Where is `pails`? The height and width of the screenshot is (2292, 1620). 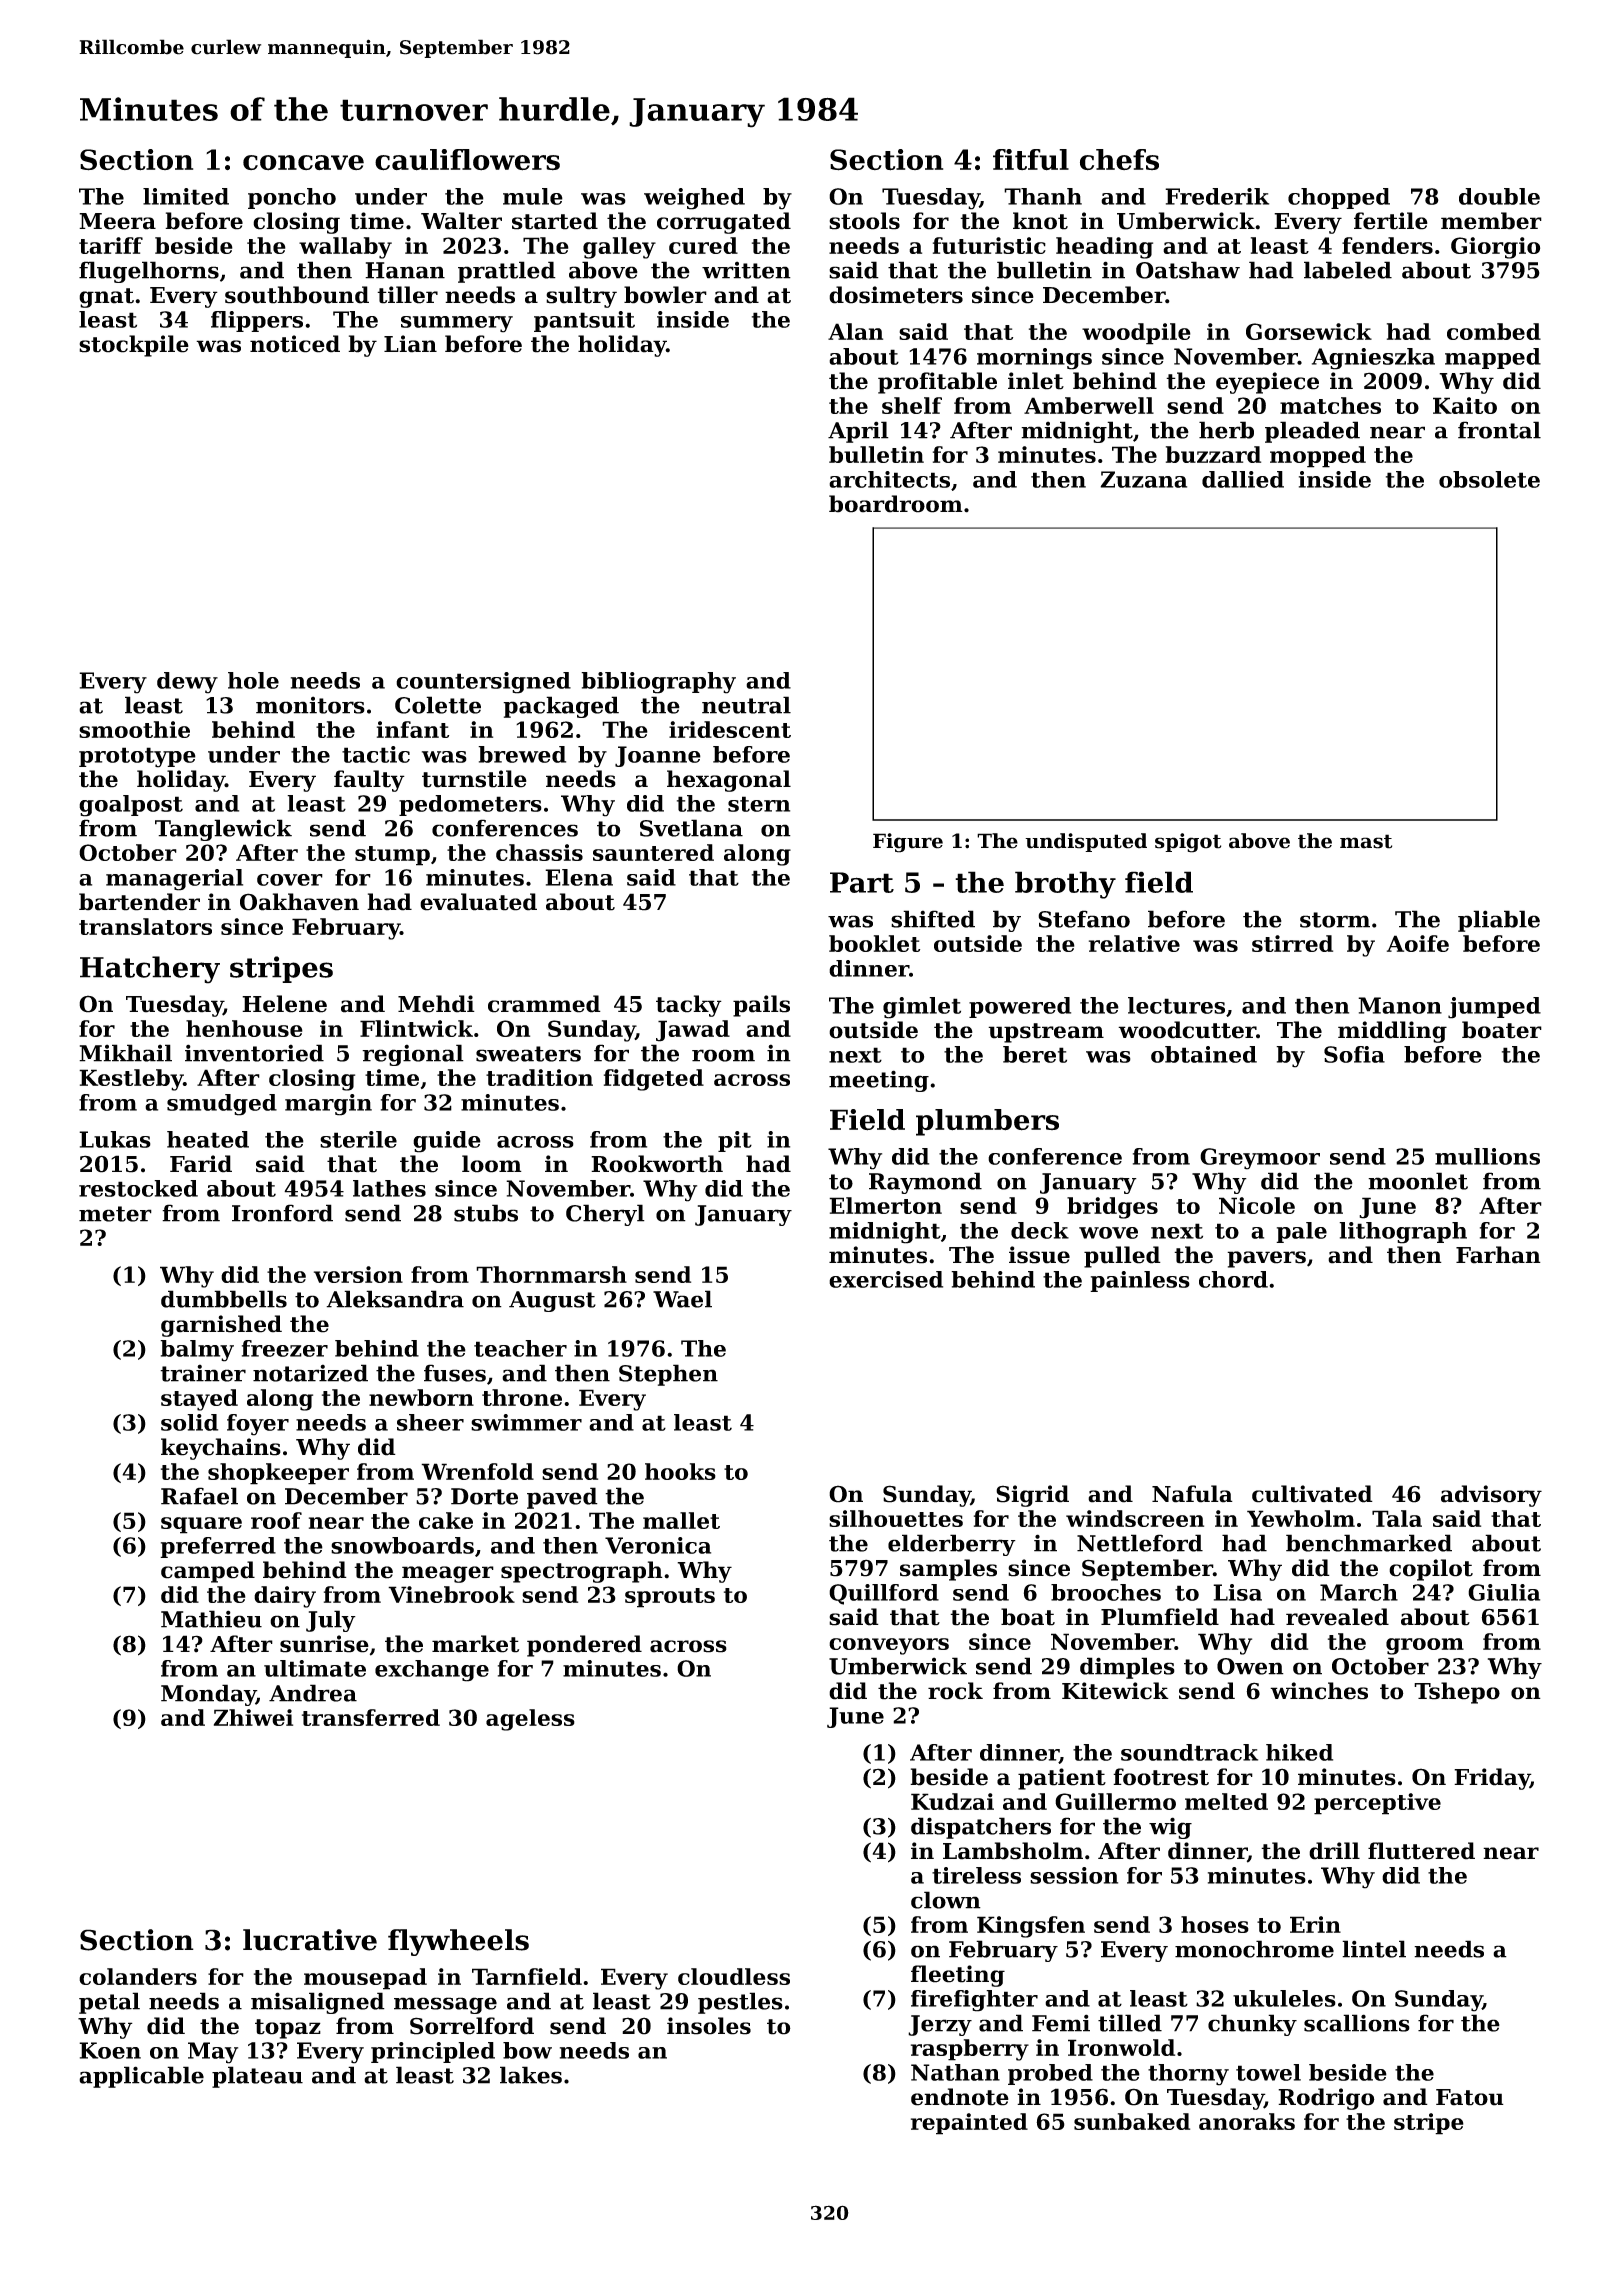
pails is located at coordinates (761, 1006).
